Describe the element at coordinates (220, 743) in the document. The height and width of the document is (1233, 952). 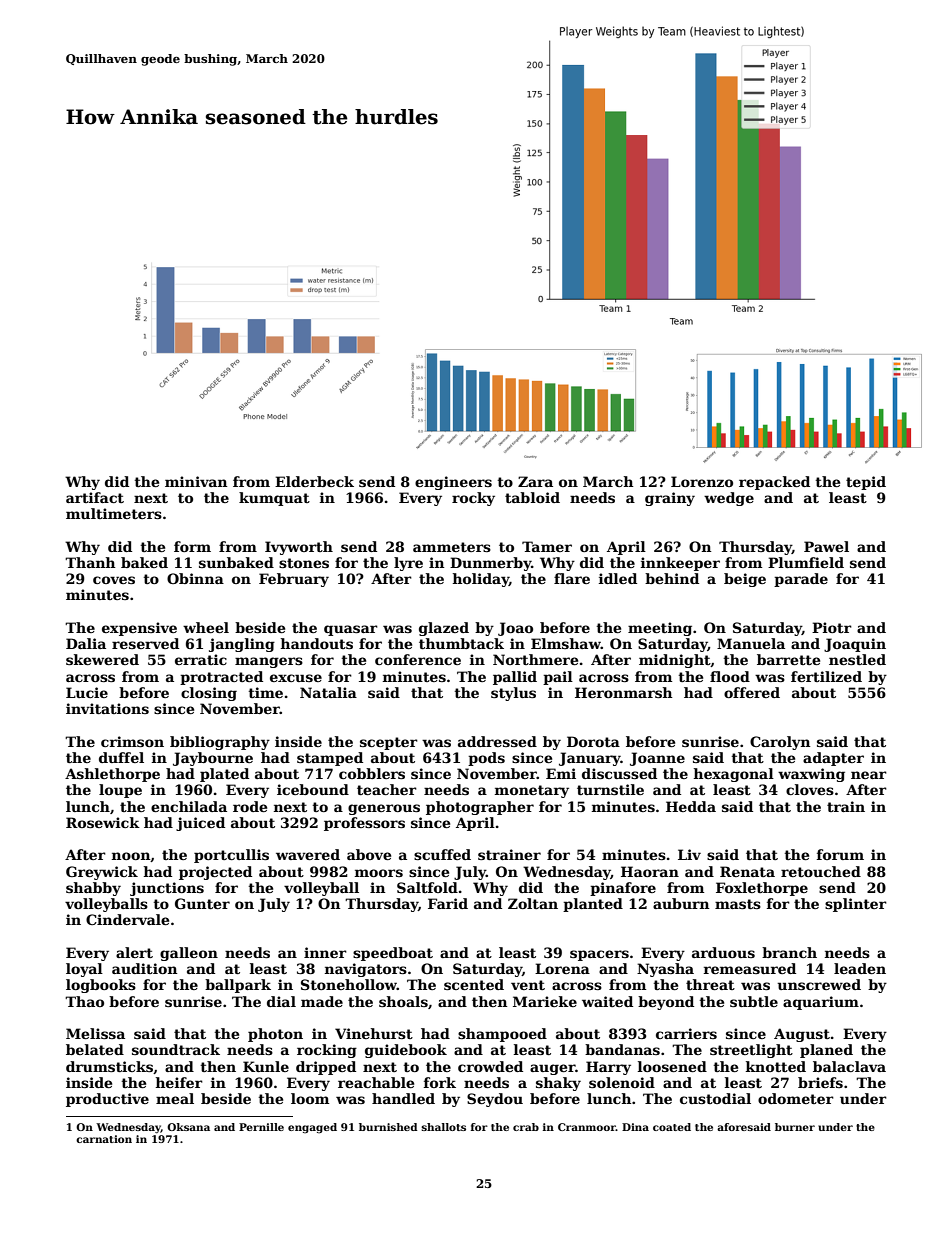
I see `bibliography` at that location.
